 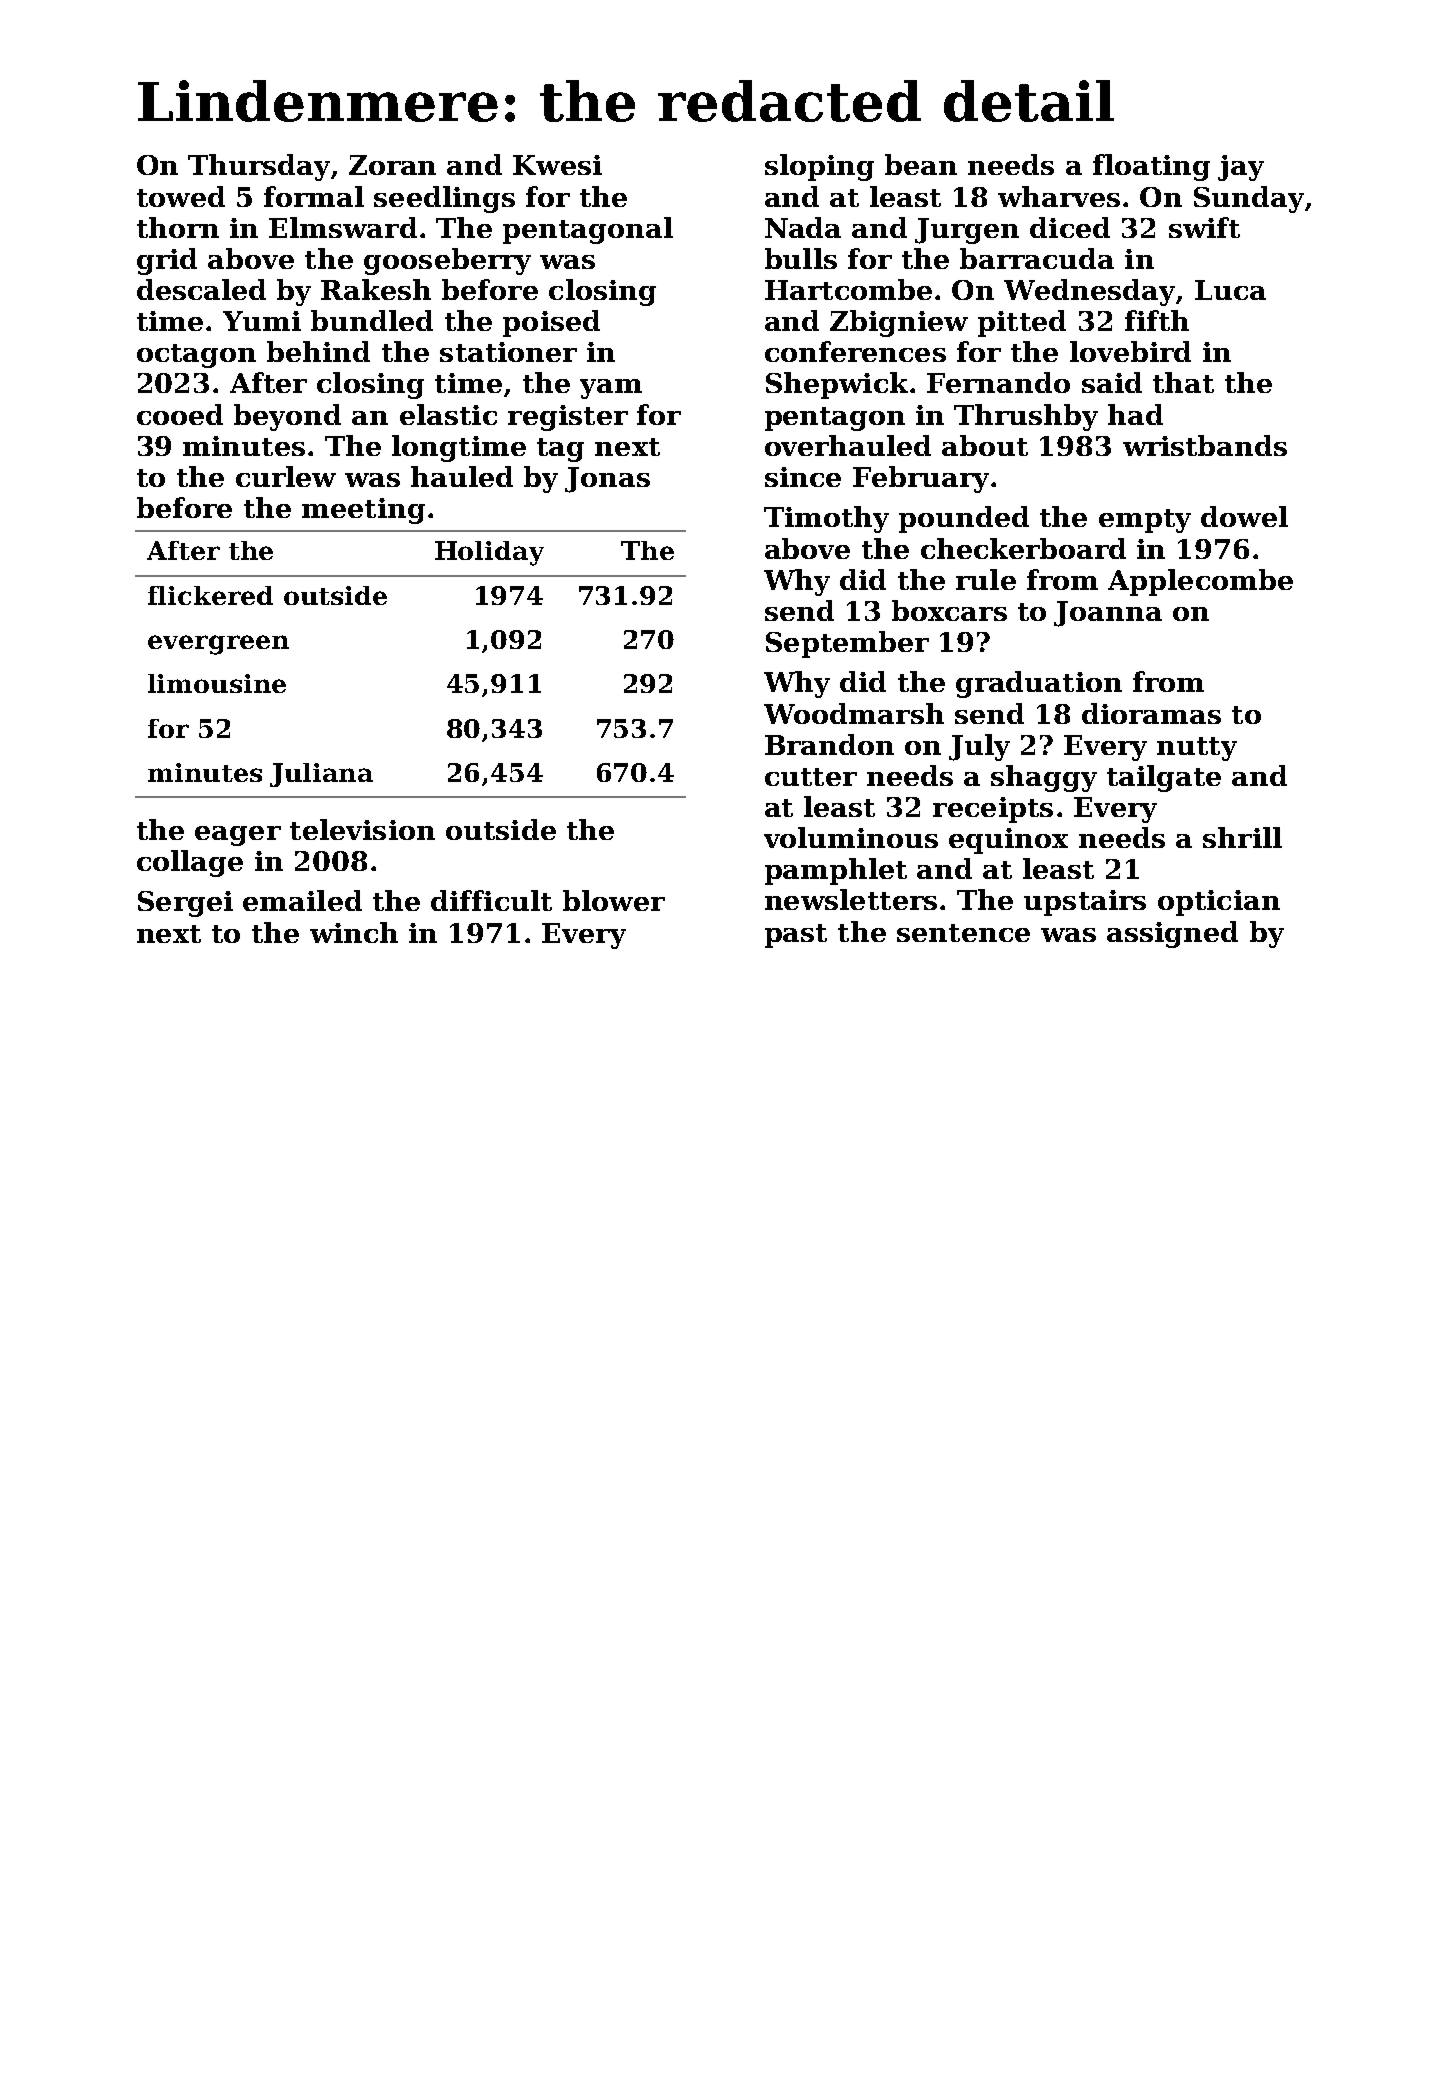 What do you see at coordinates (1219, 903) in the page?
I see `optician` at bounding box center [1219, 903].
